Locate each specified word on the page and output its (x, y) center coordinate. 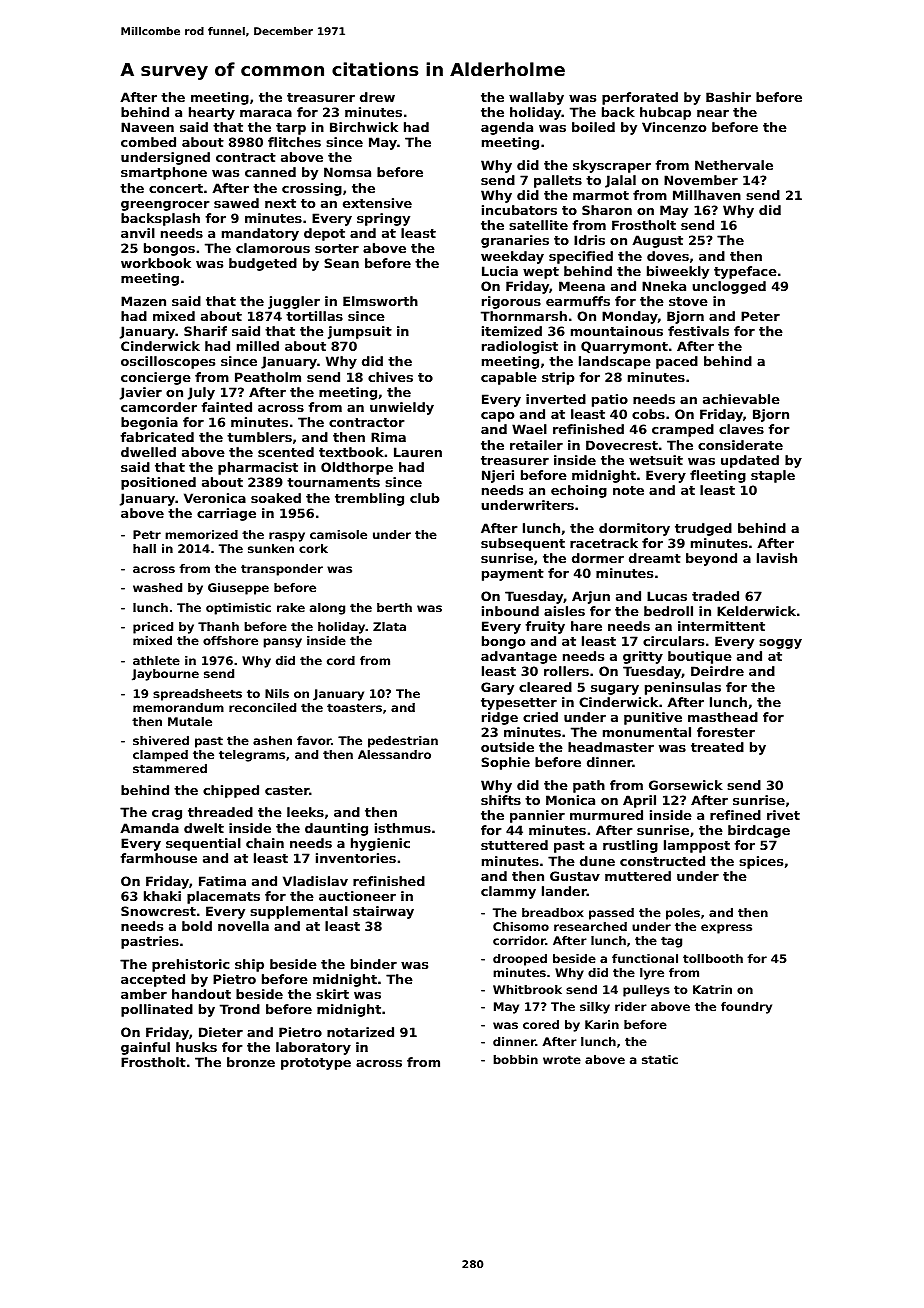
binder (374, 964)
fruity (545, 627)
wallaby (536, 98)
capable (509, 378)
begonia (149, 423)
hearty (212, 113)
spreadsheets (197, 695)
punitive (653, 718)
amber (144, 994)
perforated (640, 98)
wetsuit (656, 460)
